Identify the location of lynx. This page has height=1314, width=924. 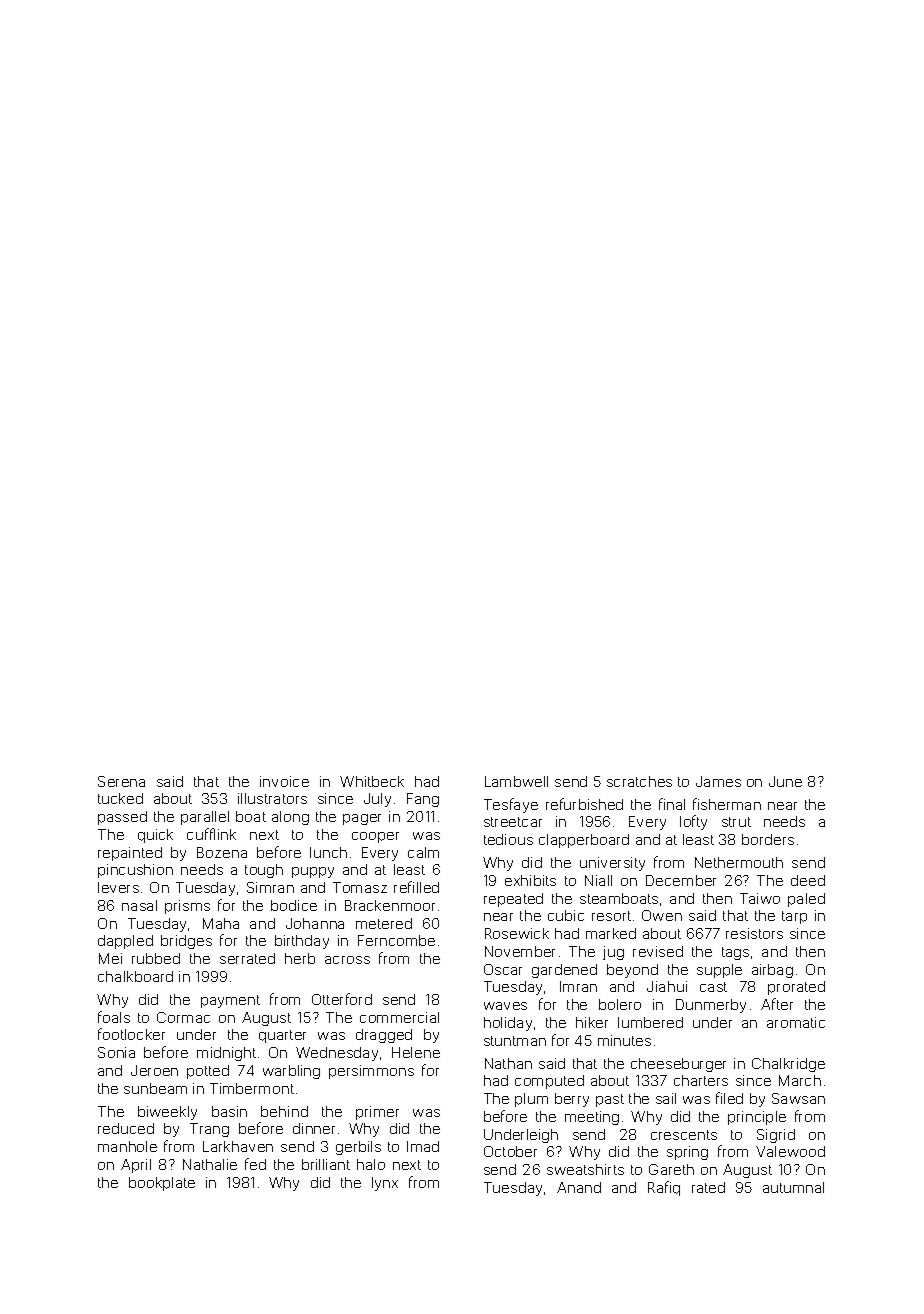
(385, 1184).
